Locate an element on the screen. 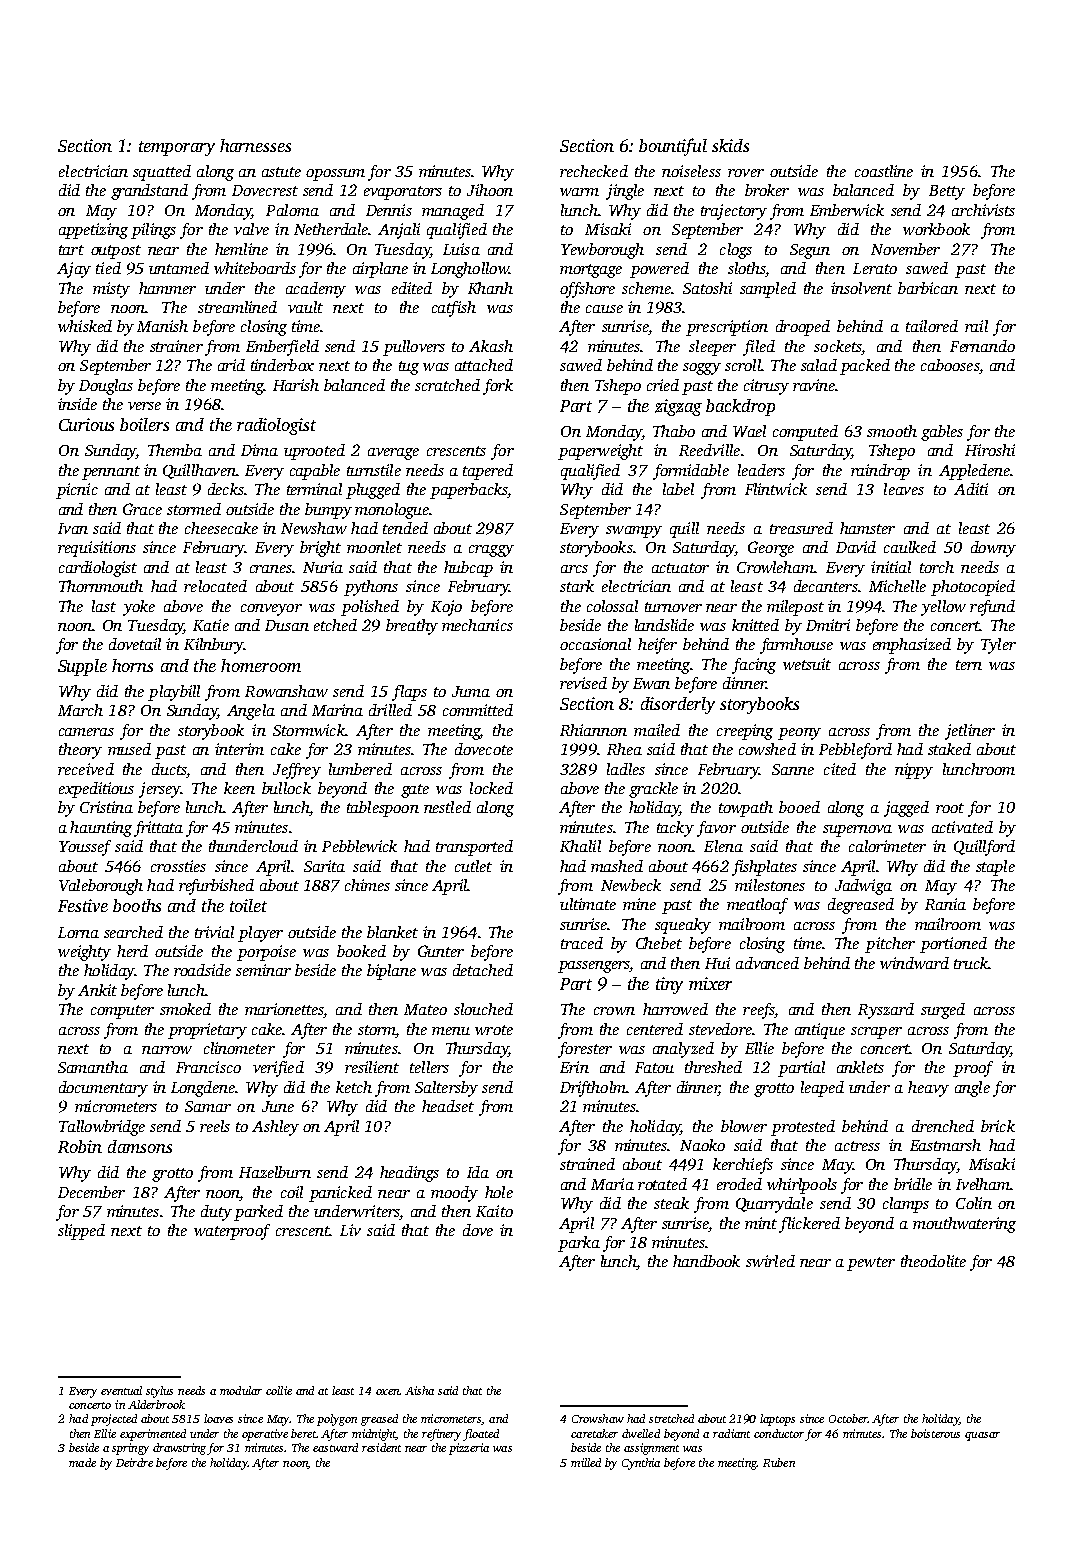 This screenshot has width=1073, height=1554. marionettes is located at coordinates (284, 1010).
